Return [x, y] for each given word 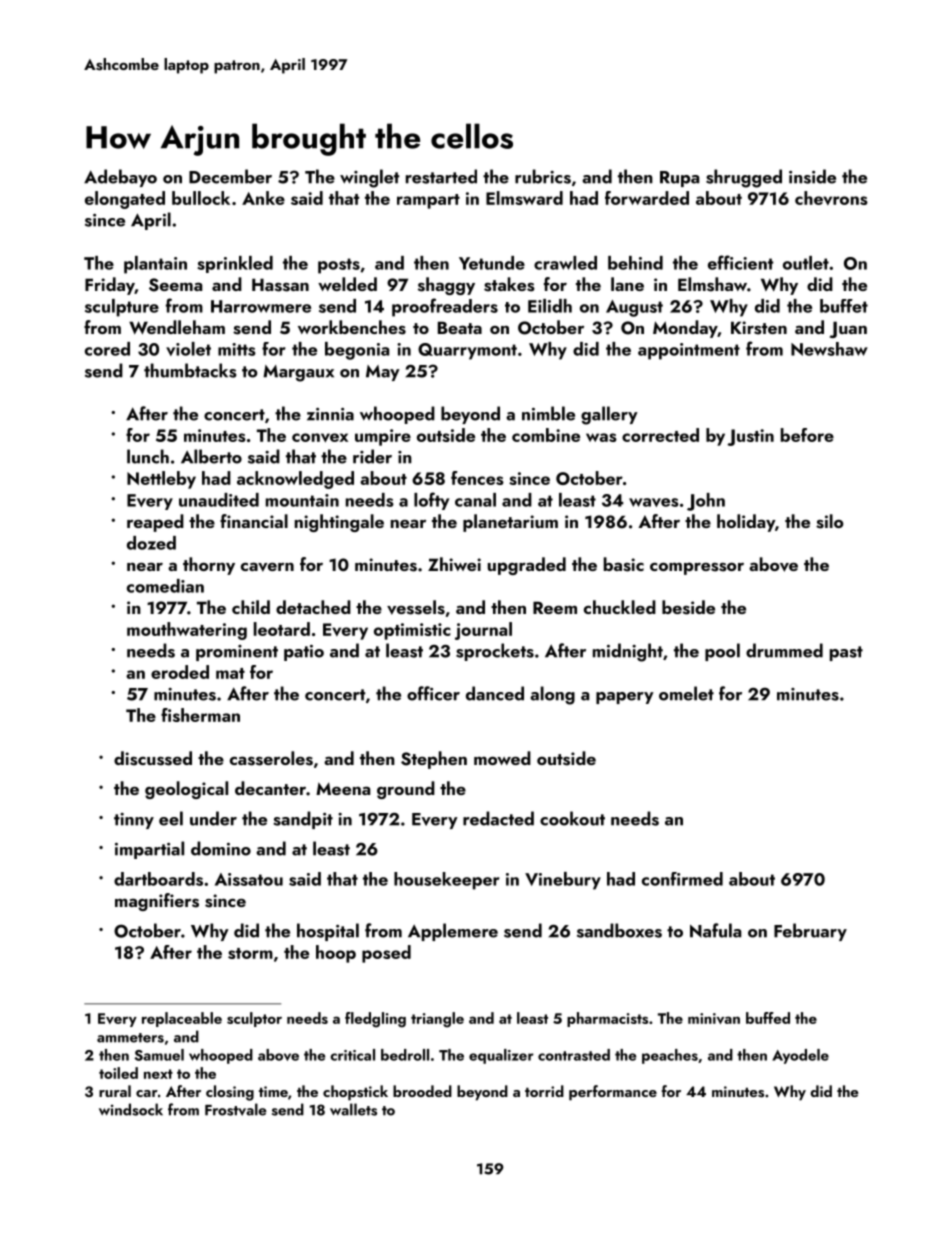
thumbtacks [190, 370]
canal [475, 500]
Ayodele [800, 1056]
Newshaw [829, 349]
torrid [544, 1091]
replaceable [182, 1019]
